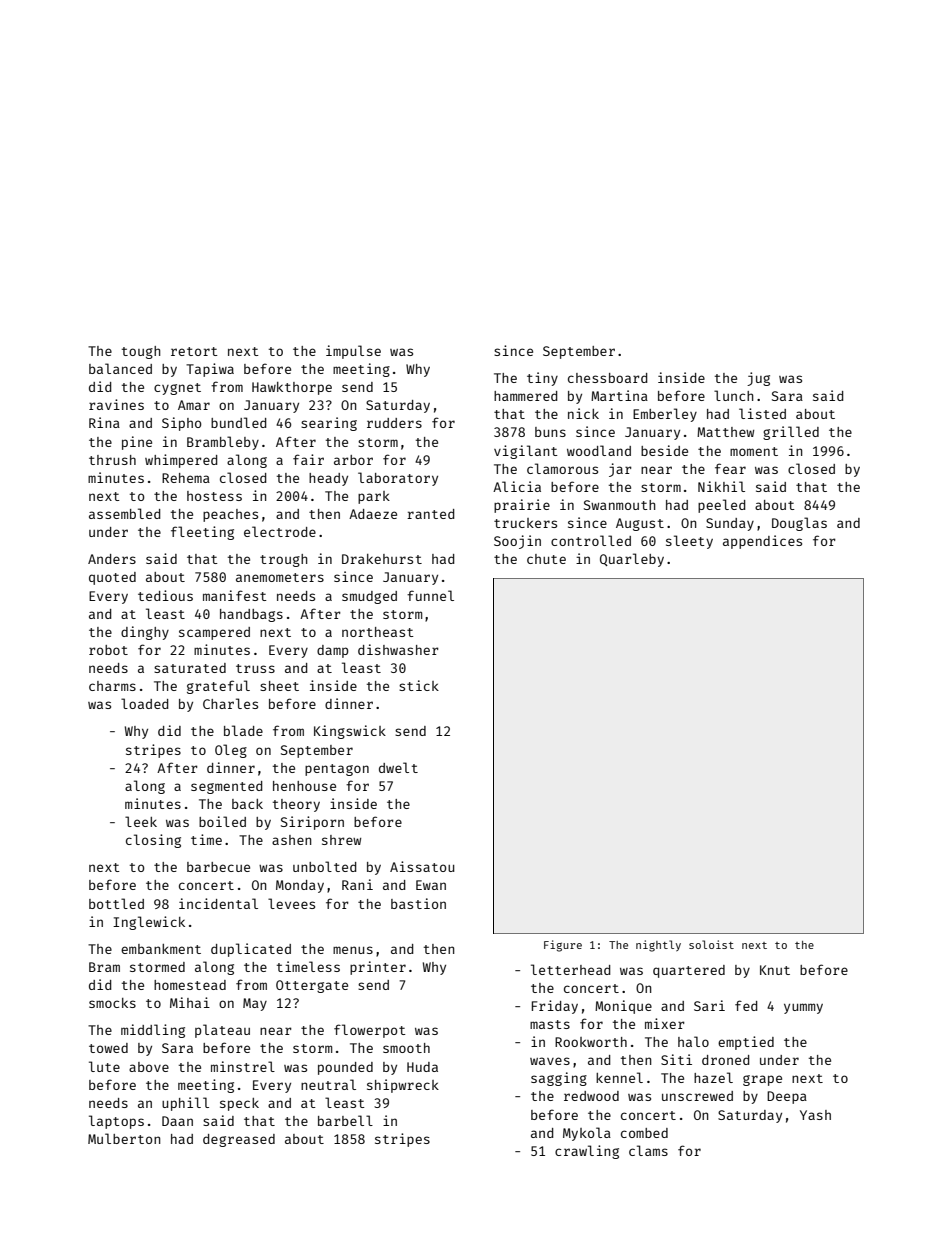 This screenshot has height=1233, width=952. I want to click on Mulberton, so click(124, 1138).
